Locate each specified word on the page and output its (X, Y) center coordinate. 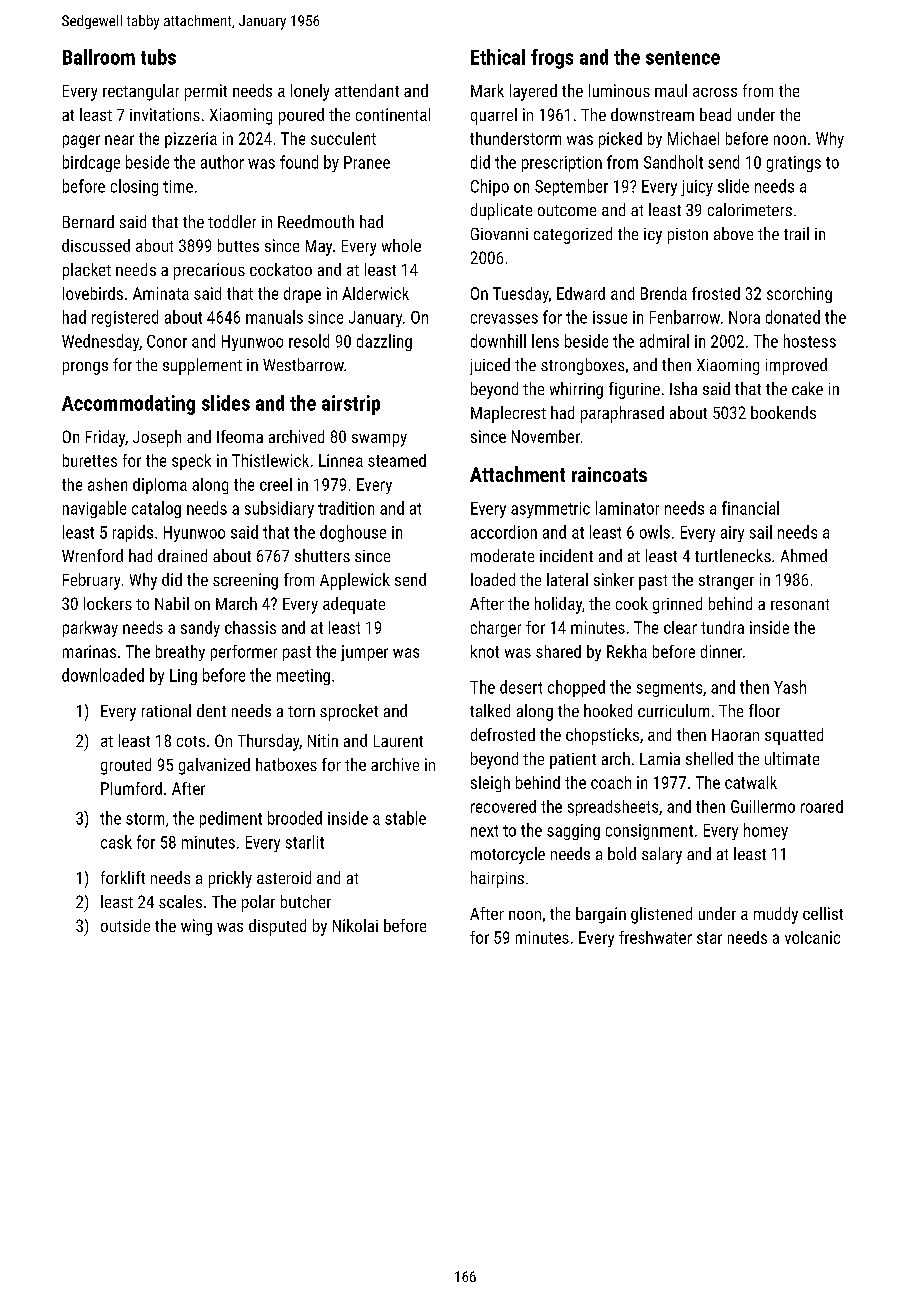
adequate (354, 605)
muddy (776, 915)
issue (610, 317)
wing (196, 927)
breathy (180, 653)
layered (533, 92)
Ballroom (99, 57)
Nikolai (355, 925)
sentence (683, 58)
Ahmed (804, 555)
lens (545, 341)
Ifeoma (240, 436)
